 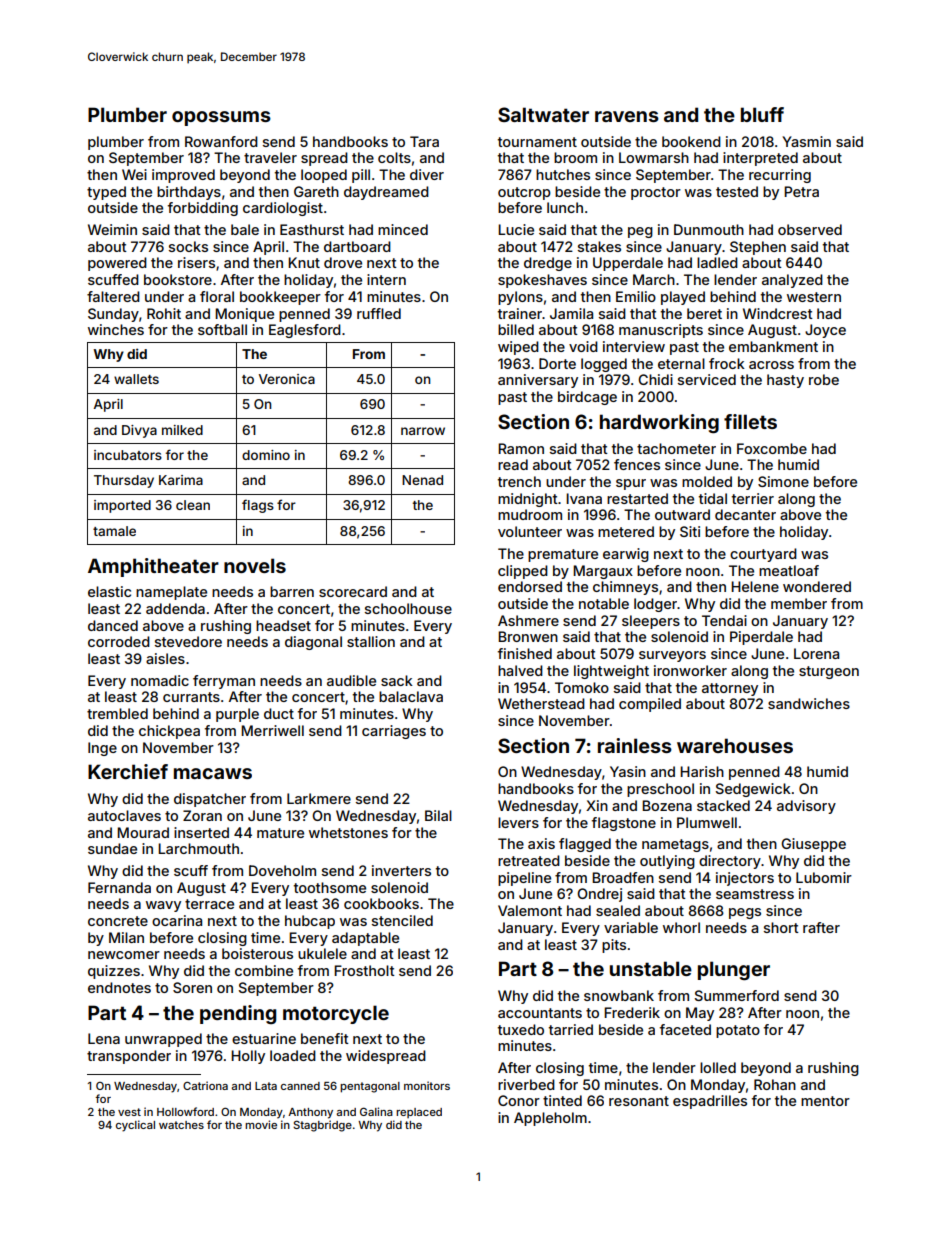 What do you see at coordinates (221, 118) in the page?
I see `opossums` at bounding box center [221, 118].
